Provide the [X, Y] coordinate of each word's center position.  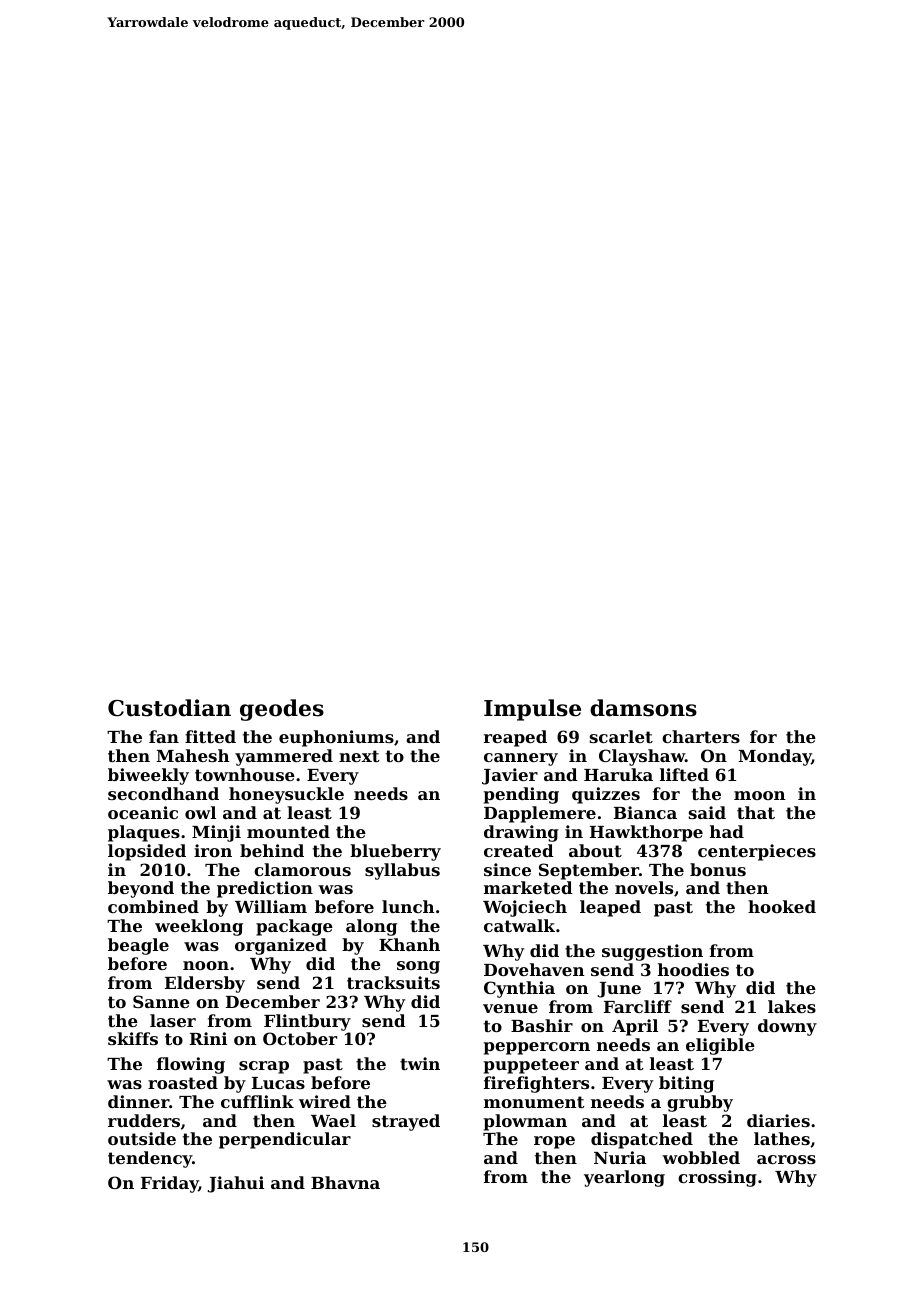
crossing [717, 1178]
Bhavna [345, 1182]
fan [164, 736]
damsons [643, 708]
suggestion [652, 952]
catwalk [519, 925]
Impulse [532, 710]
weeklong [199, 927]
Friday [170, 1184]
